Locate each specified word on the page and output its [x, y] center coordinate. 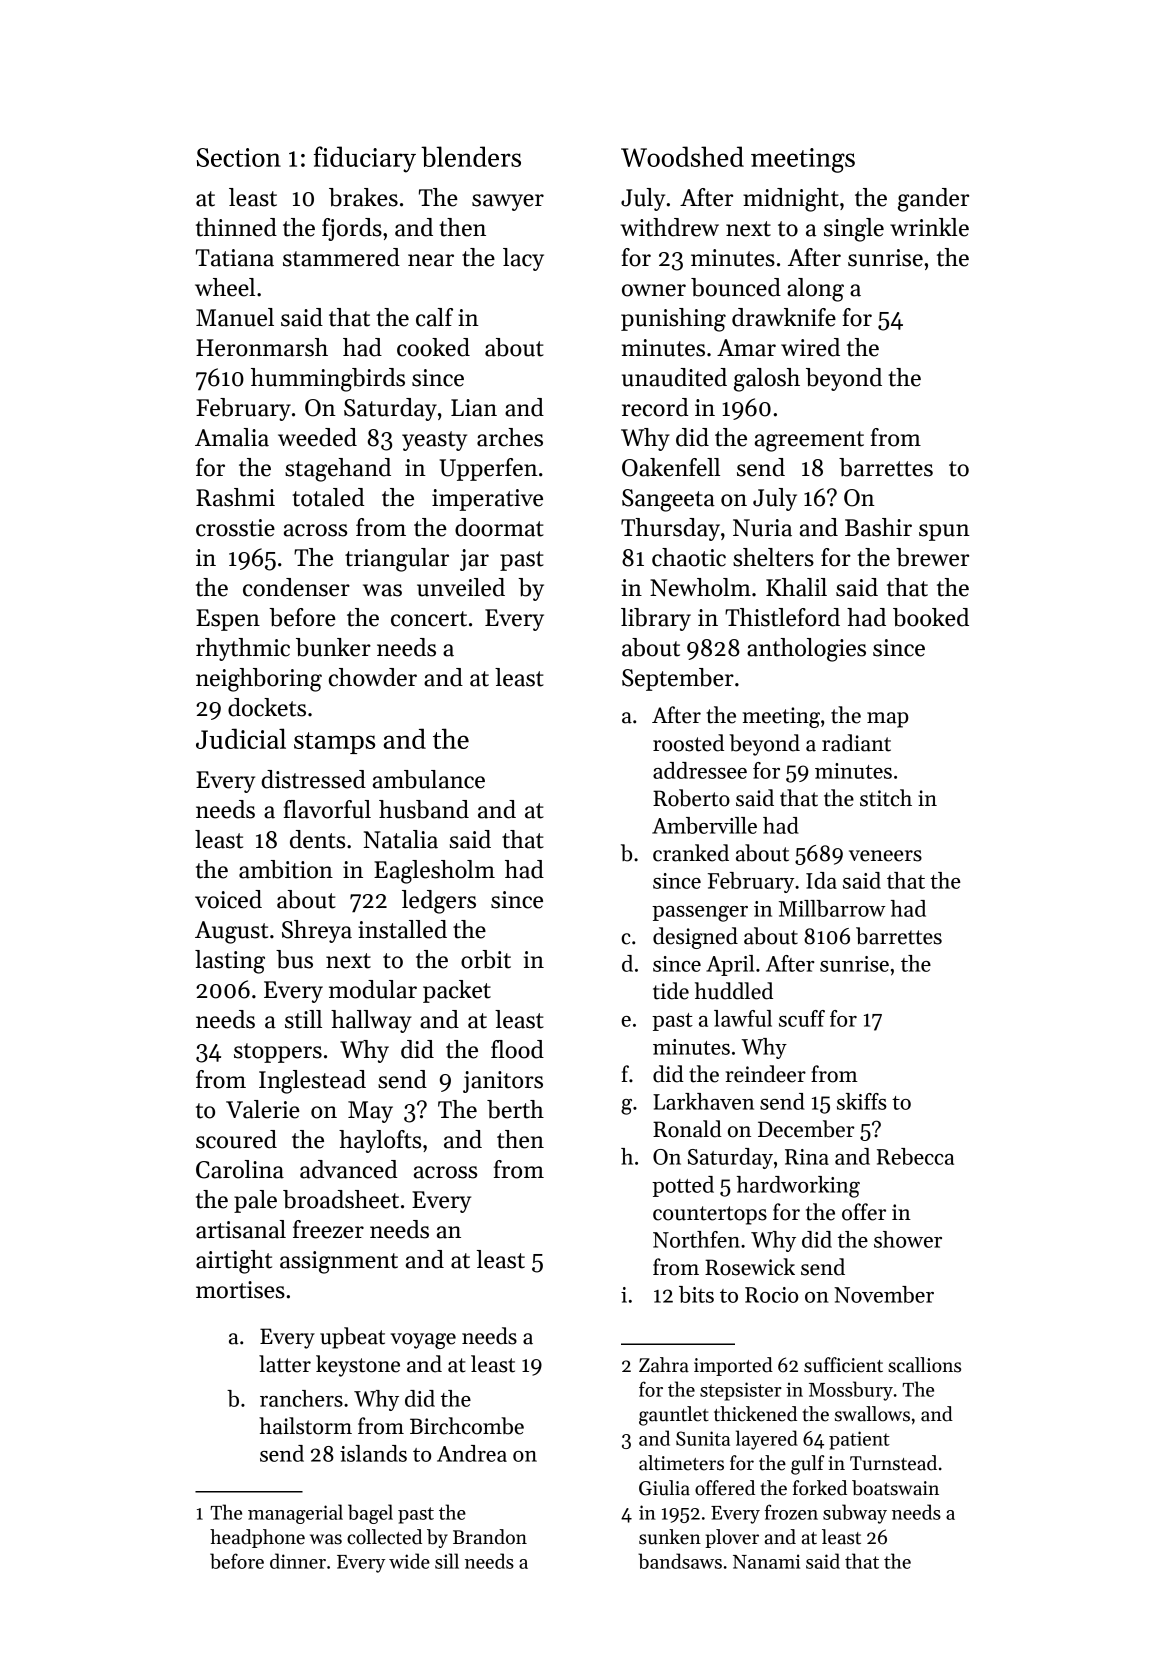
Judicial [241, 738]
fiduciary [365, 159]
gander [933, 200]
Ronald [687, 1129]
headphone [257, 1538]
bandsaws [680, 1561]
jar [474, 560]
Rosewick [750, 1267]
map [888, 720]
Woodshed [682, 156]
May [370, 1112]
